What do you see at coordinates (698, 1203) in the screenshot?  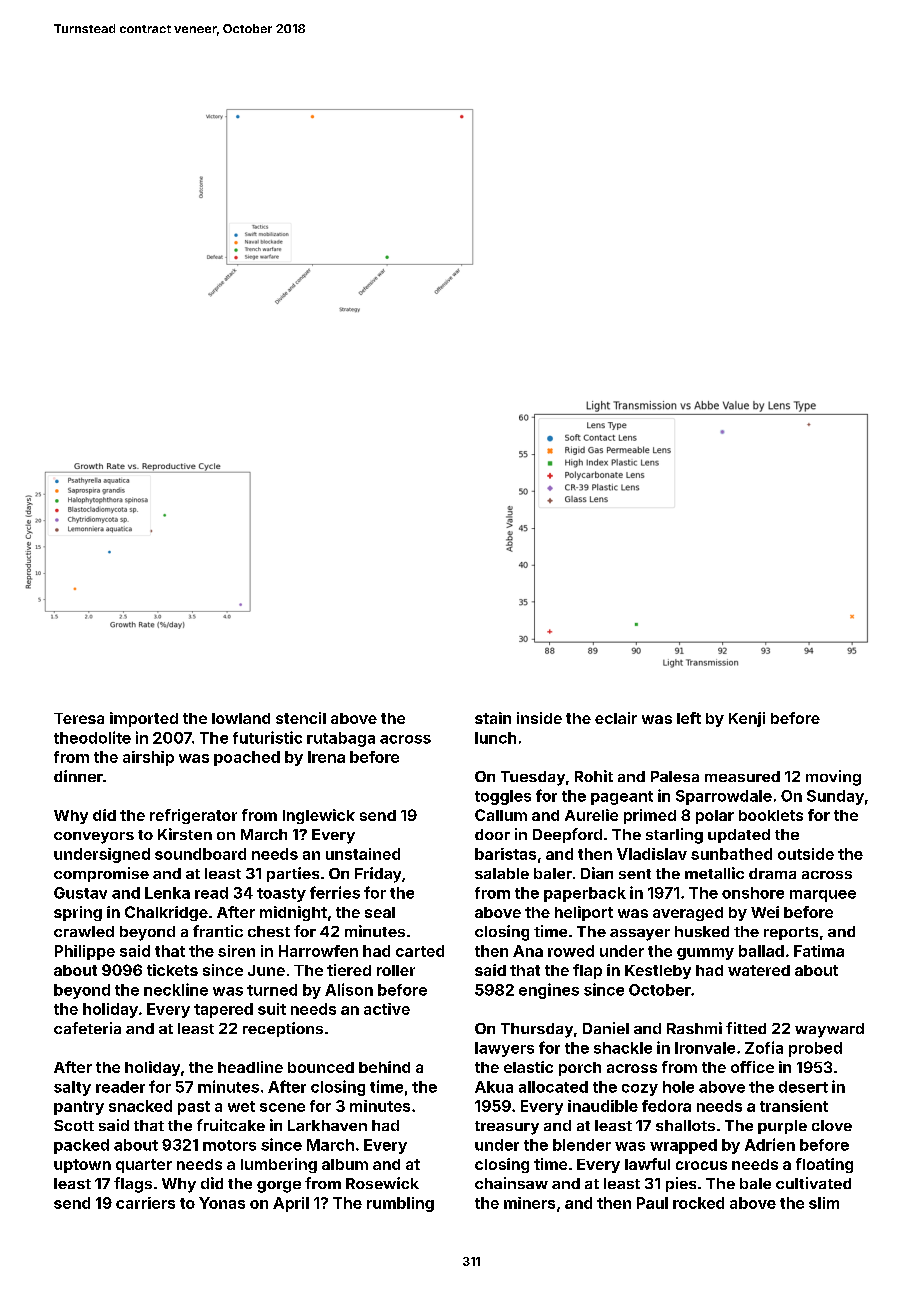 I see `rocked` at bounding box center [698, 1203].
